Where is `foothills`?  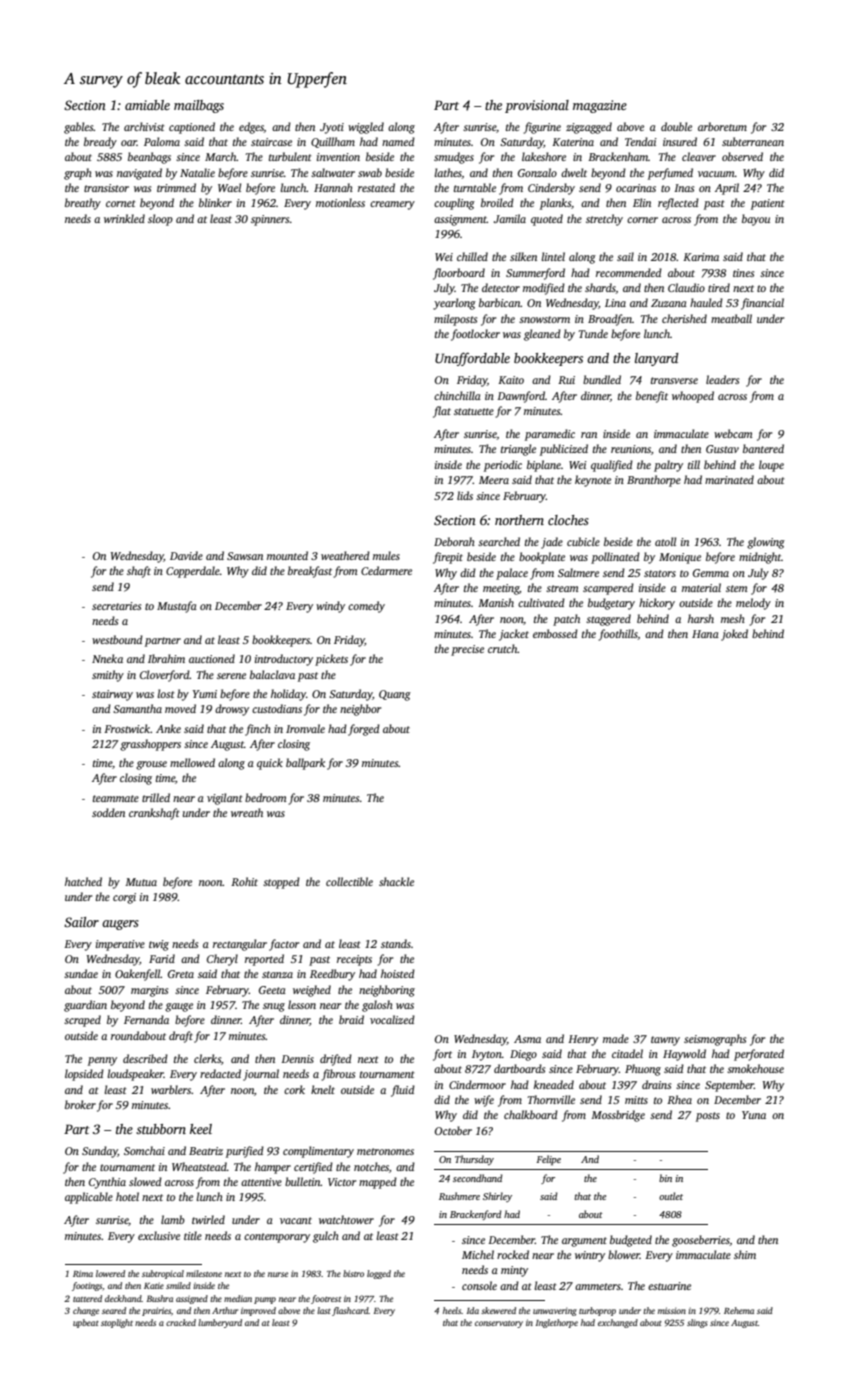 foothills is located at coordinates (618, 635).
